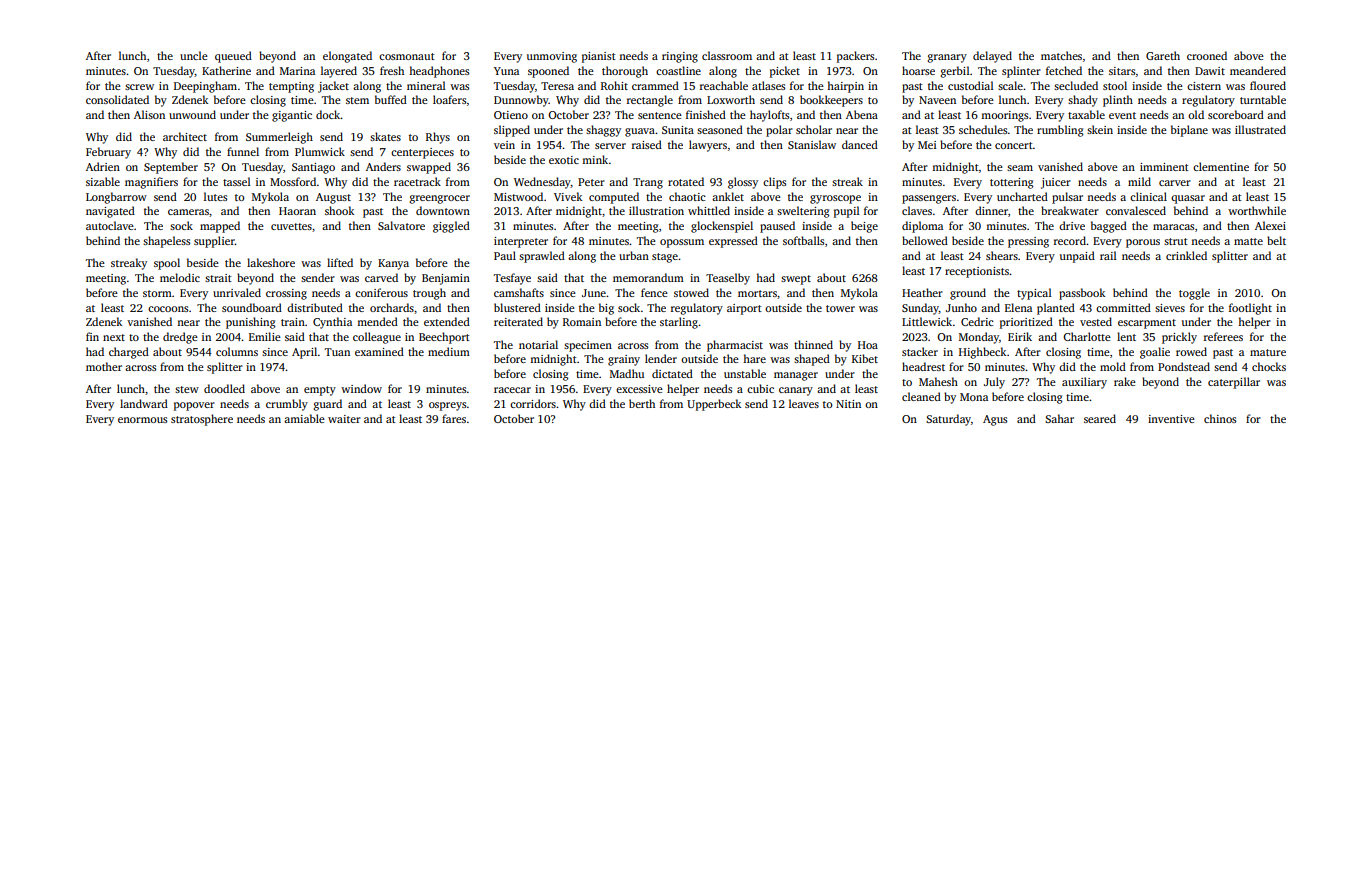 The image size is (1372, 887). I want to click on Salvatore, so click(401, 225).
